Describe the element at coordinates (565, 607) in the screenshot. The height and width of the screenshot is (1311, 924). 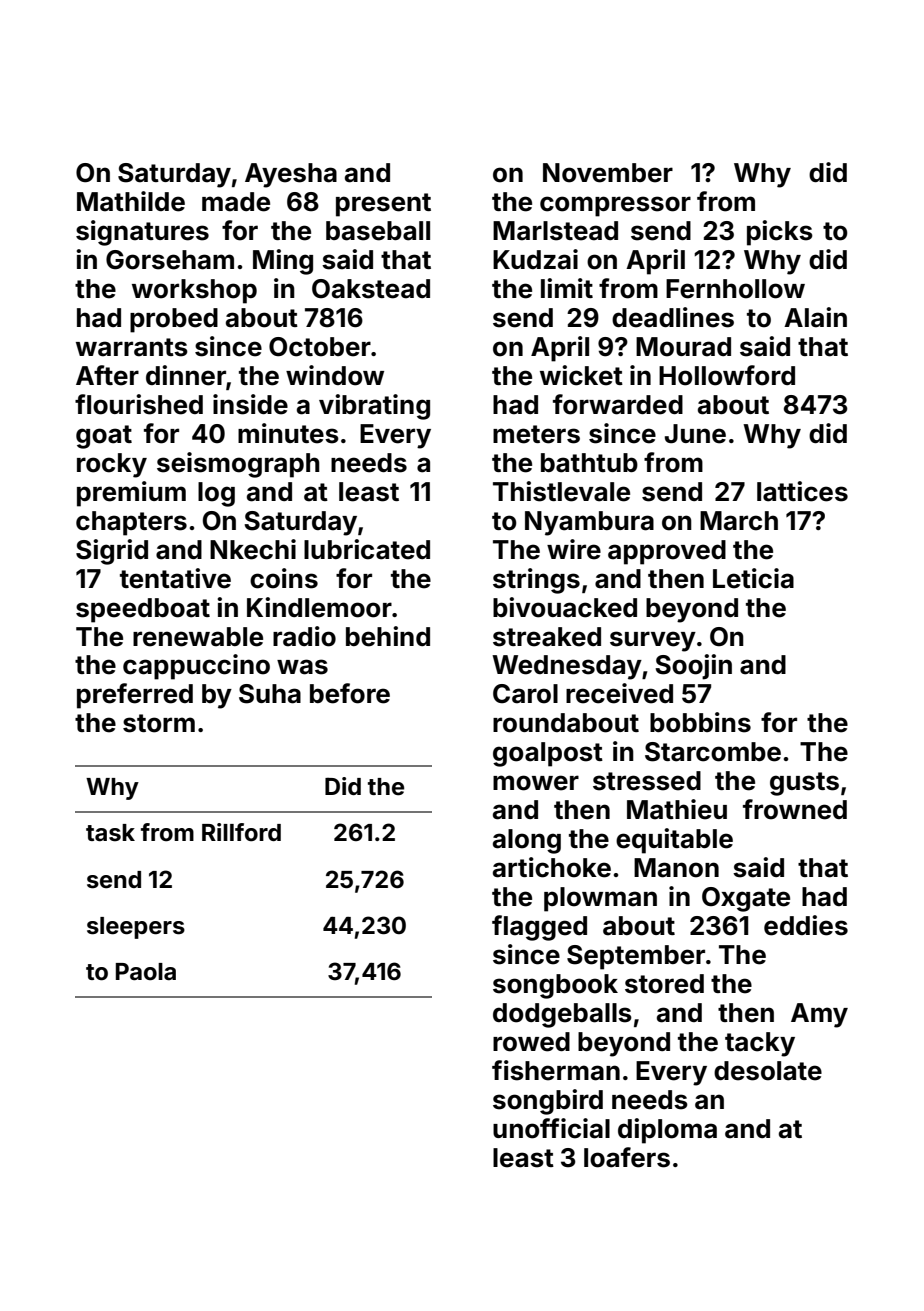
I see `bivouacked` at that location.
